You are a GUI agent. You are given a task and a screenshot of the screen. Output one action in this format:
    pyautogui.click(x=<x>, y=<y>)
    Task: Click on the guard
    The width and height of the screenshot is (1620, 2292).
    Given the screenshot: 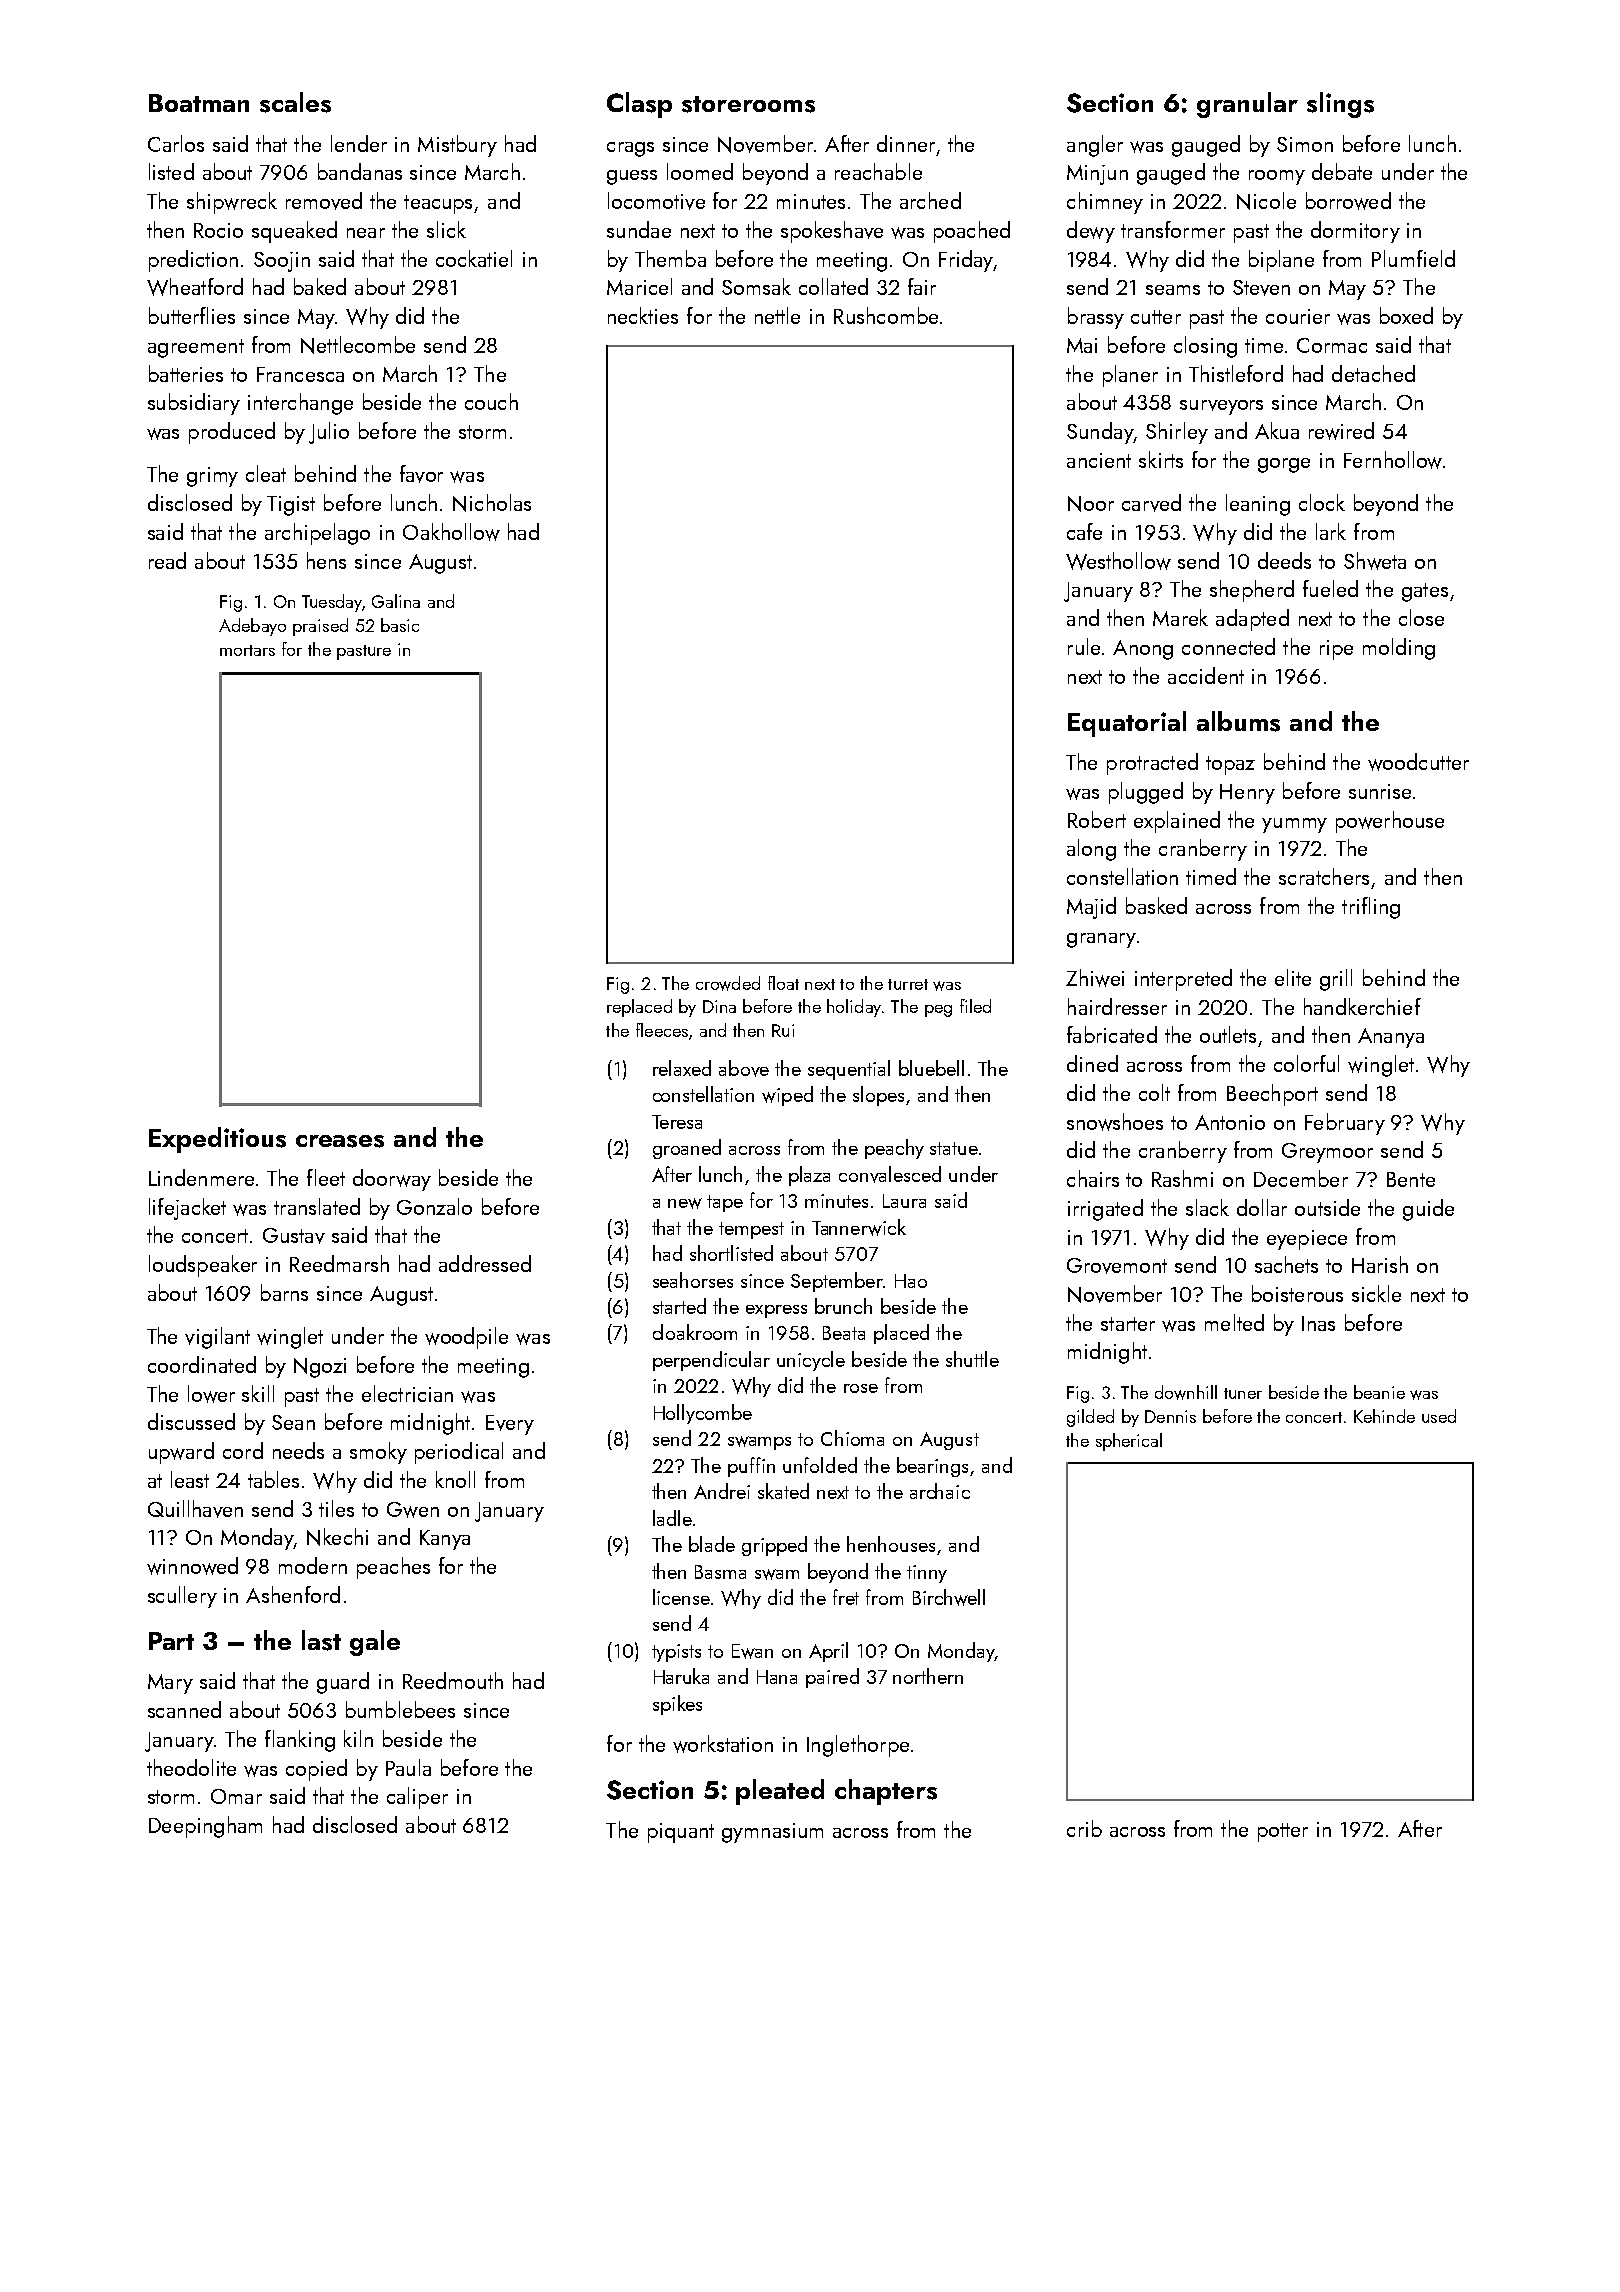 What is the action you would take?
    pyautogui.click(x=343, y=1683)
